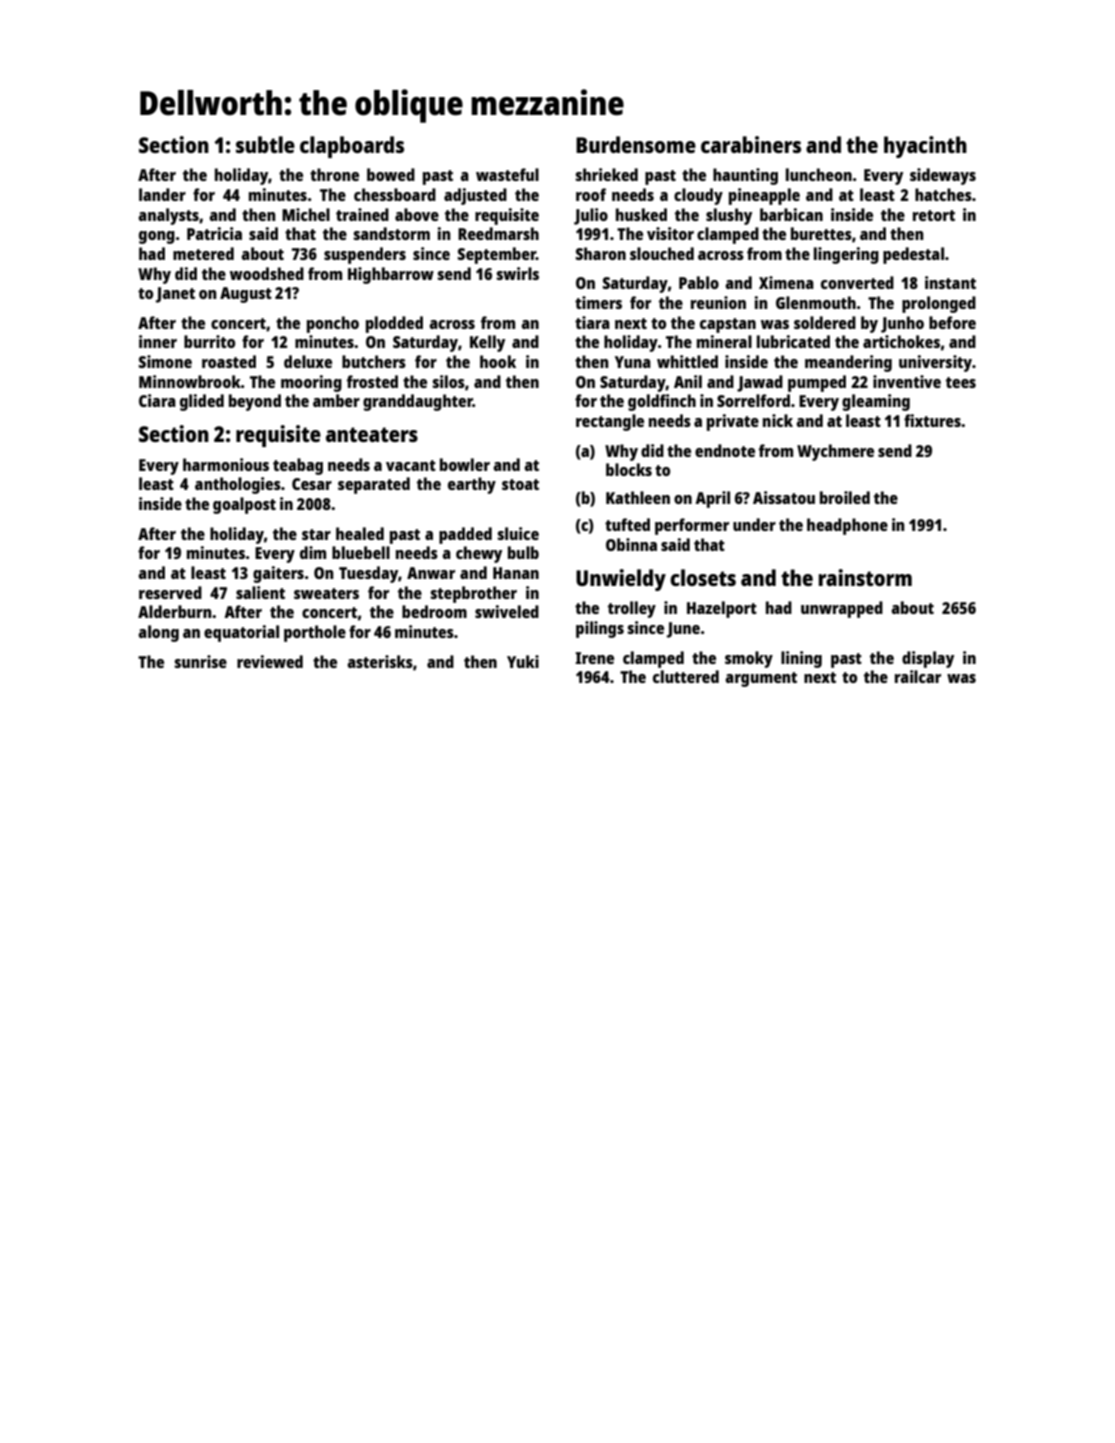 The width and height of the screenshot is (1115, 1443). What do you see at coordinates (865, 577) in the screenshot?
I see `rainstorm` at bounding box center [865, 577].
